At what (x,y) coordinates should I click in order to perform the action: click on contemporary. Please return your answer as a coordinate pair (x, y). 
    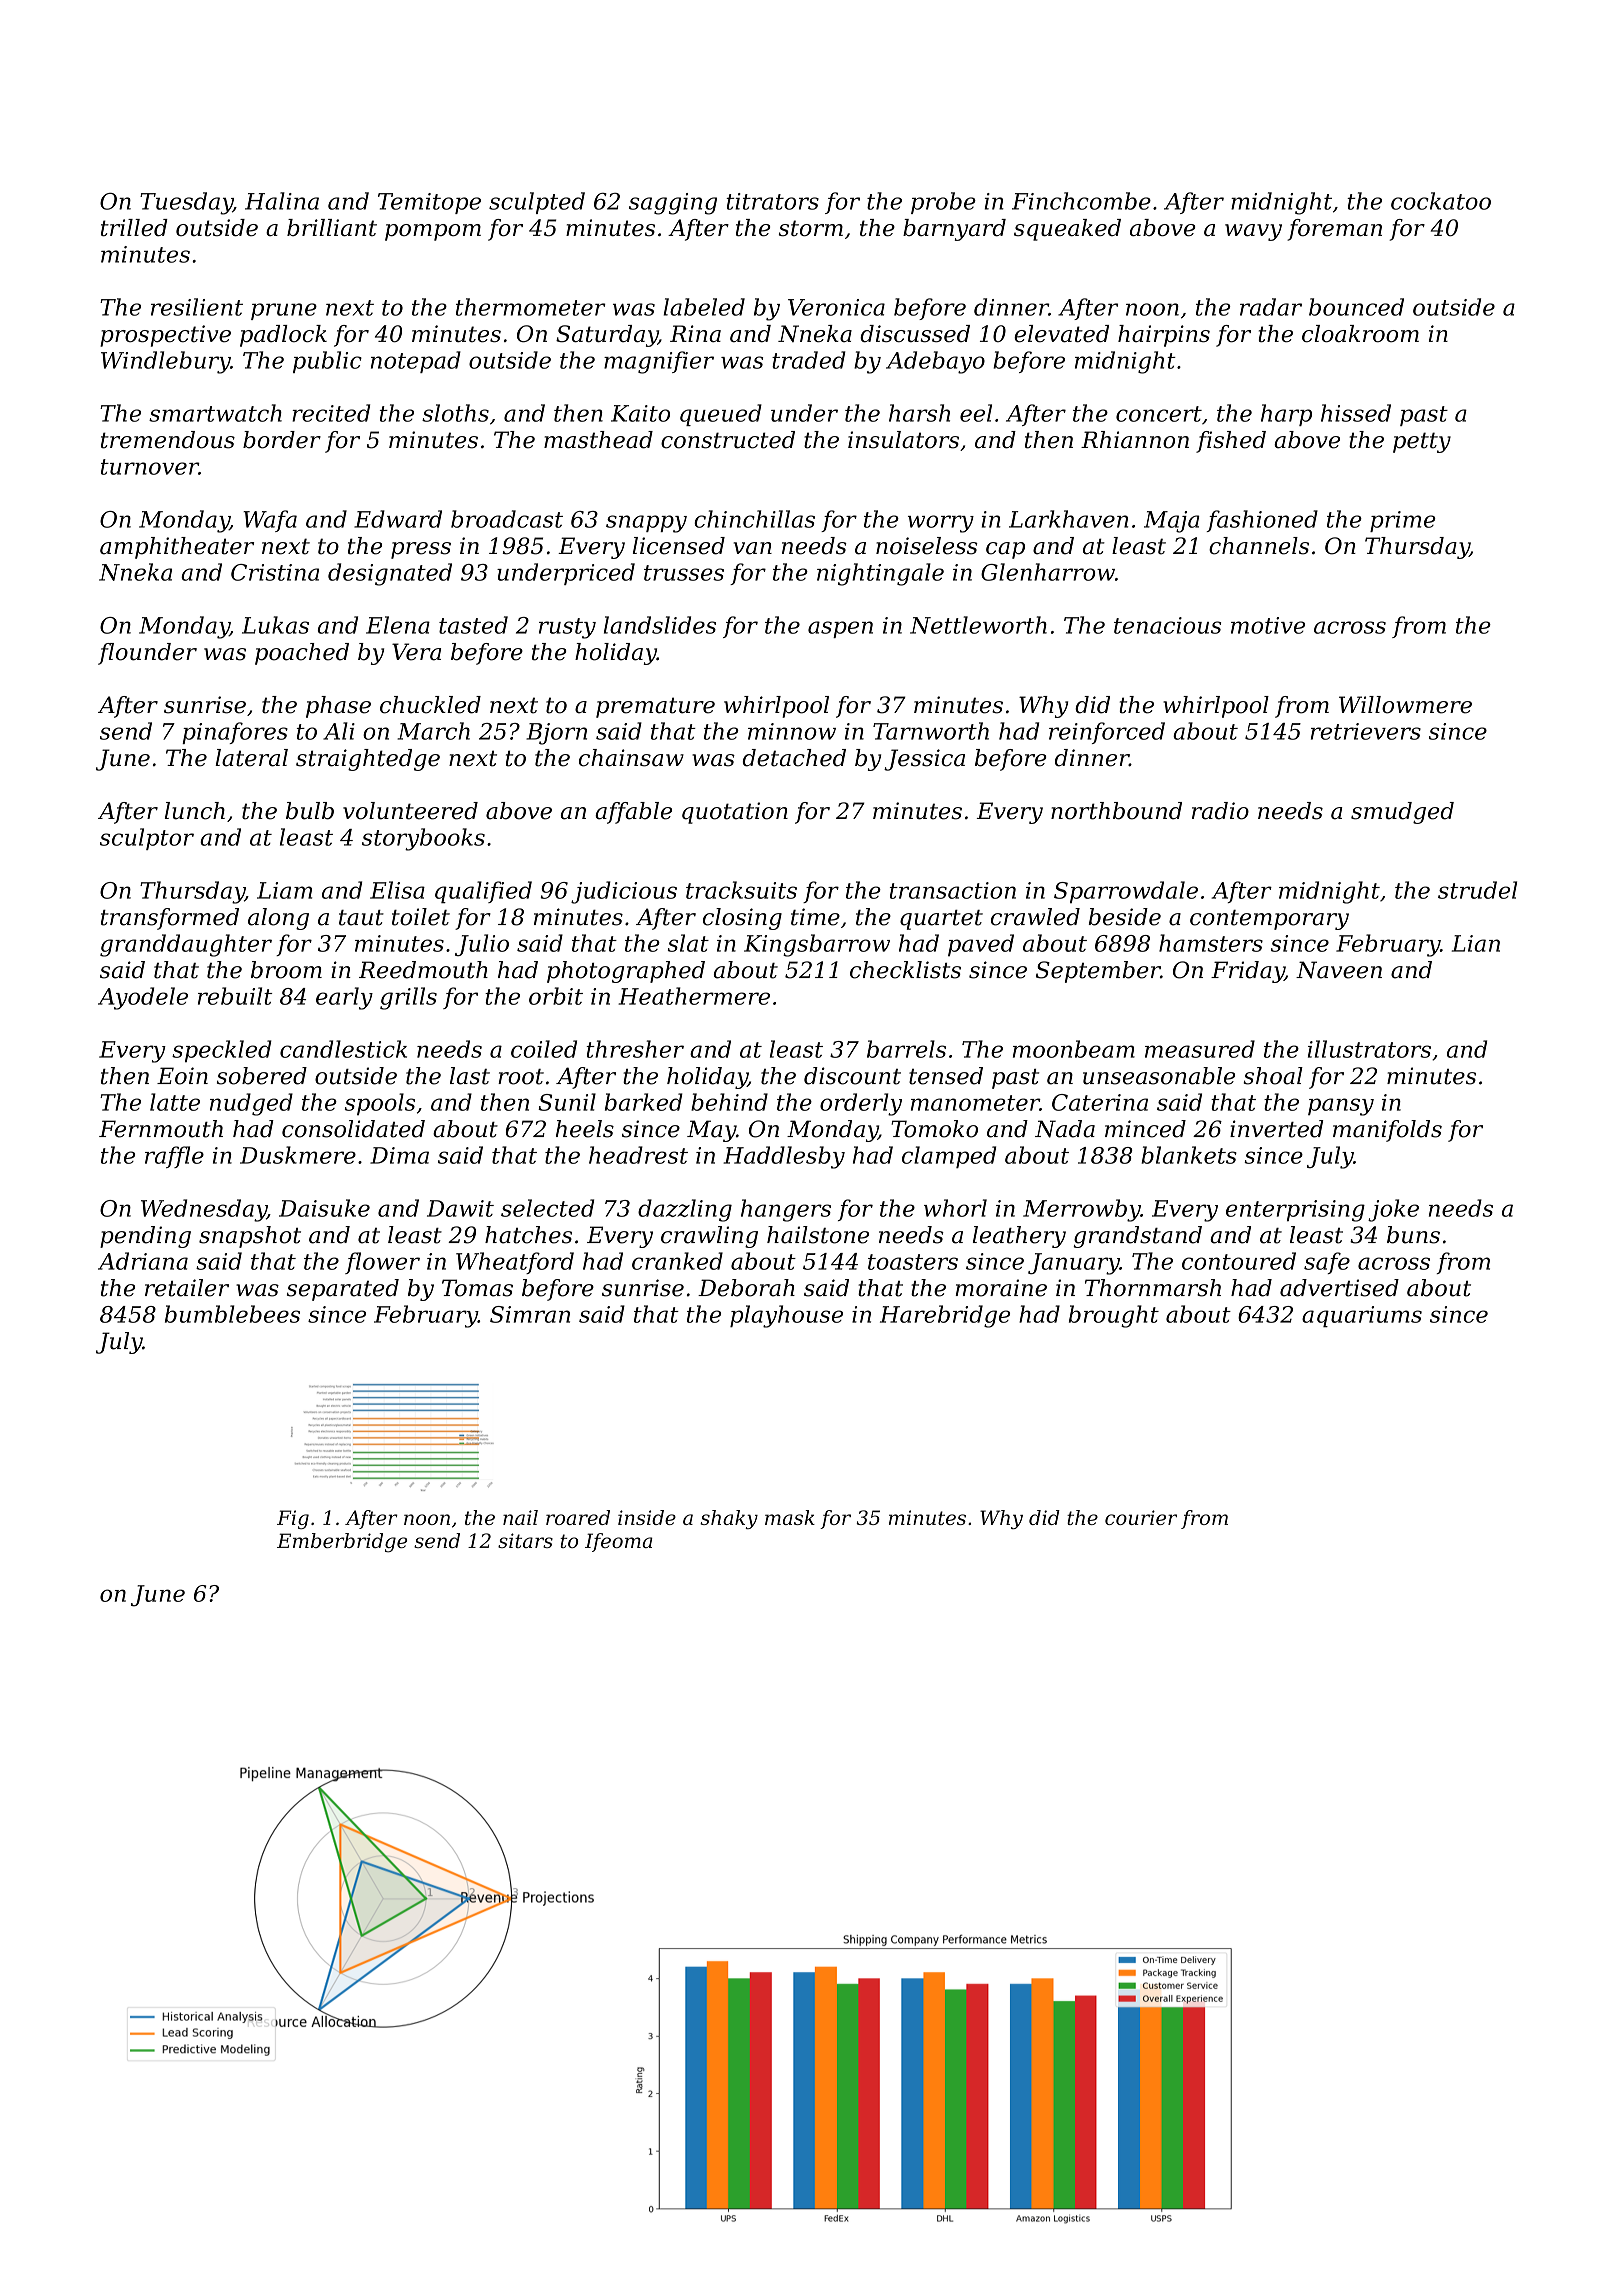
    Looking at the image, I should click on (1269, 920).
